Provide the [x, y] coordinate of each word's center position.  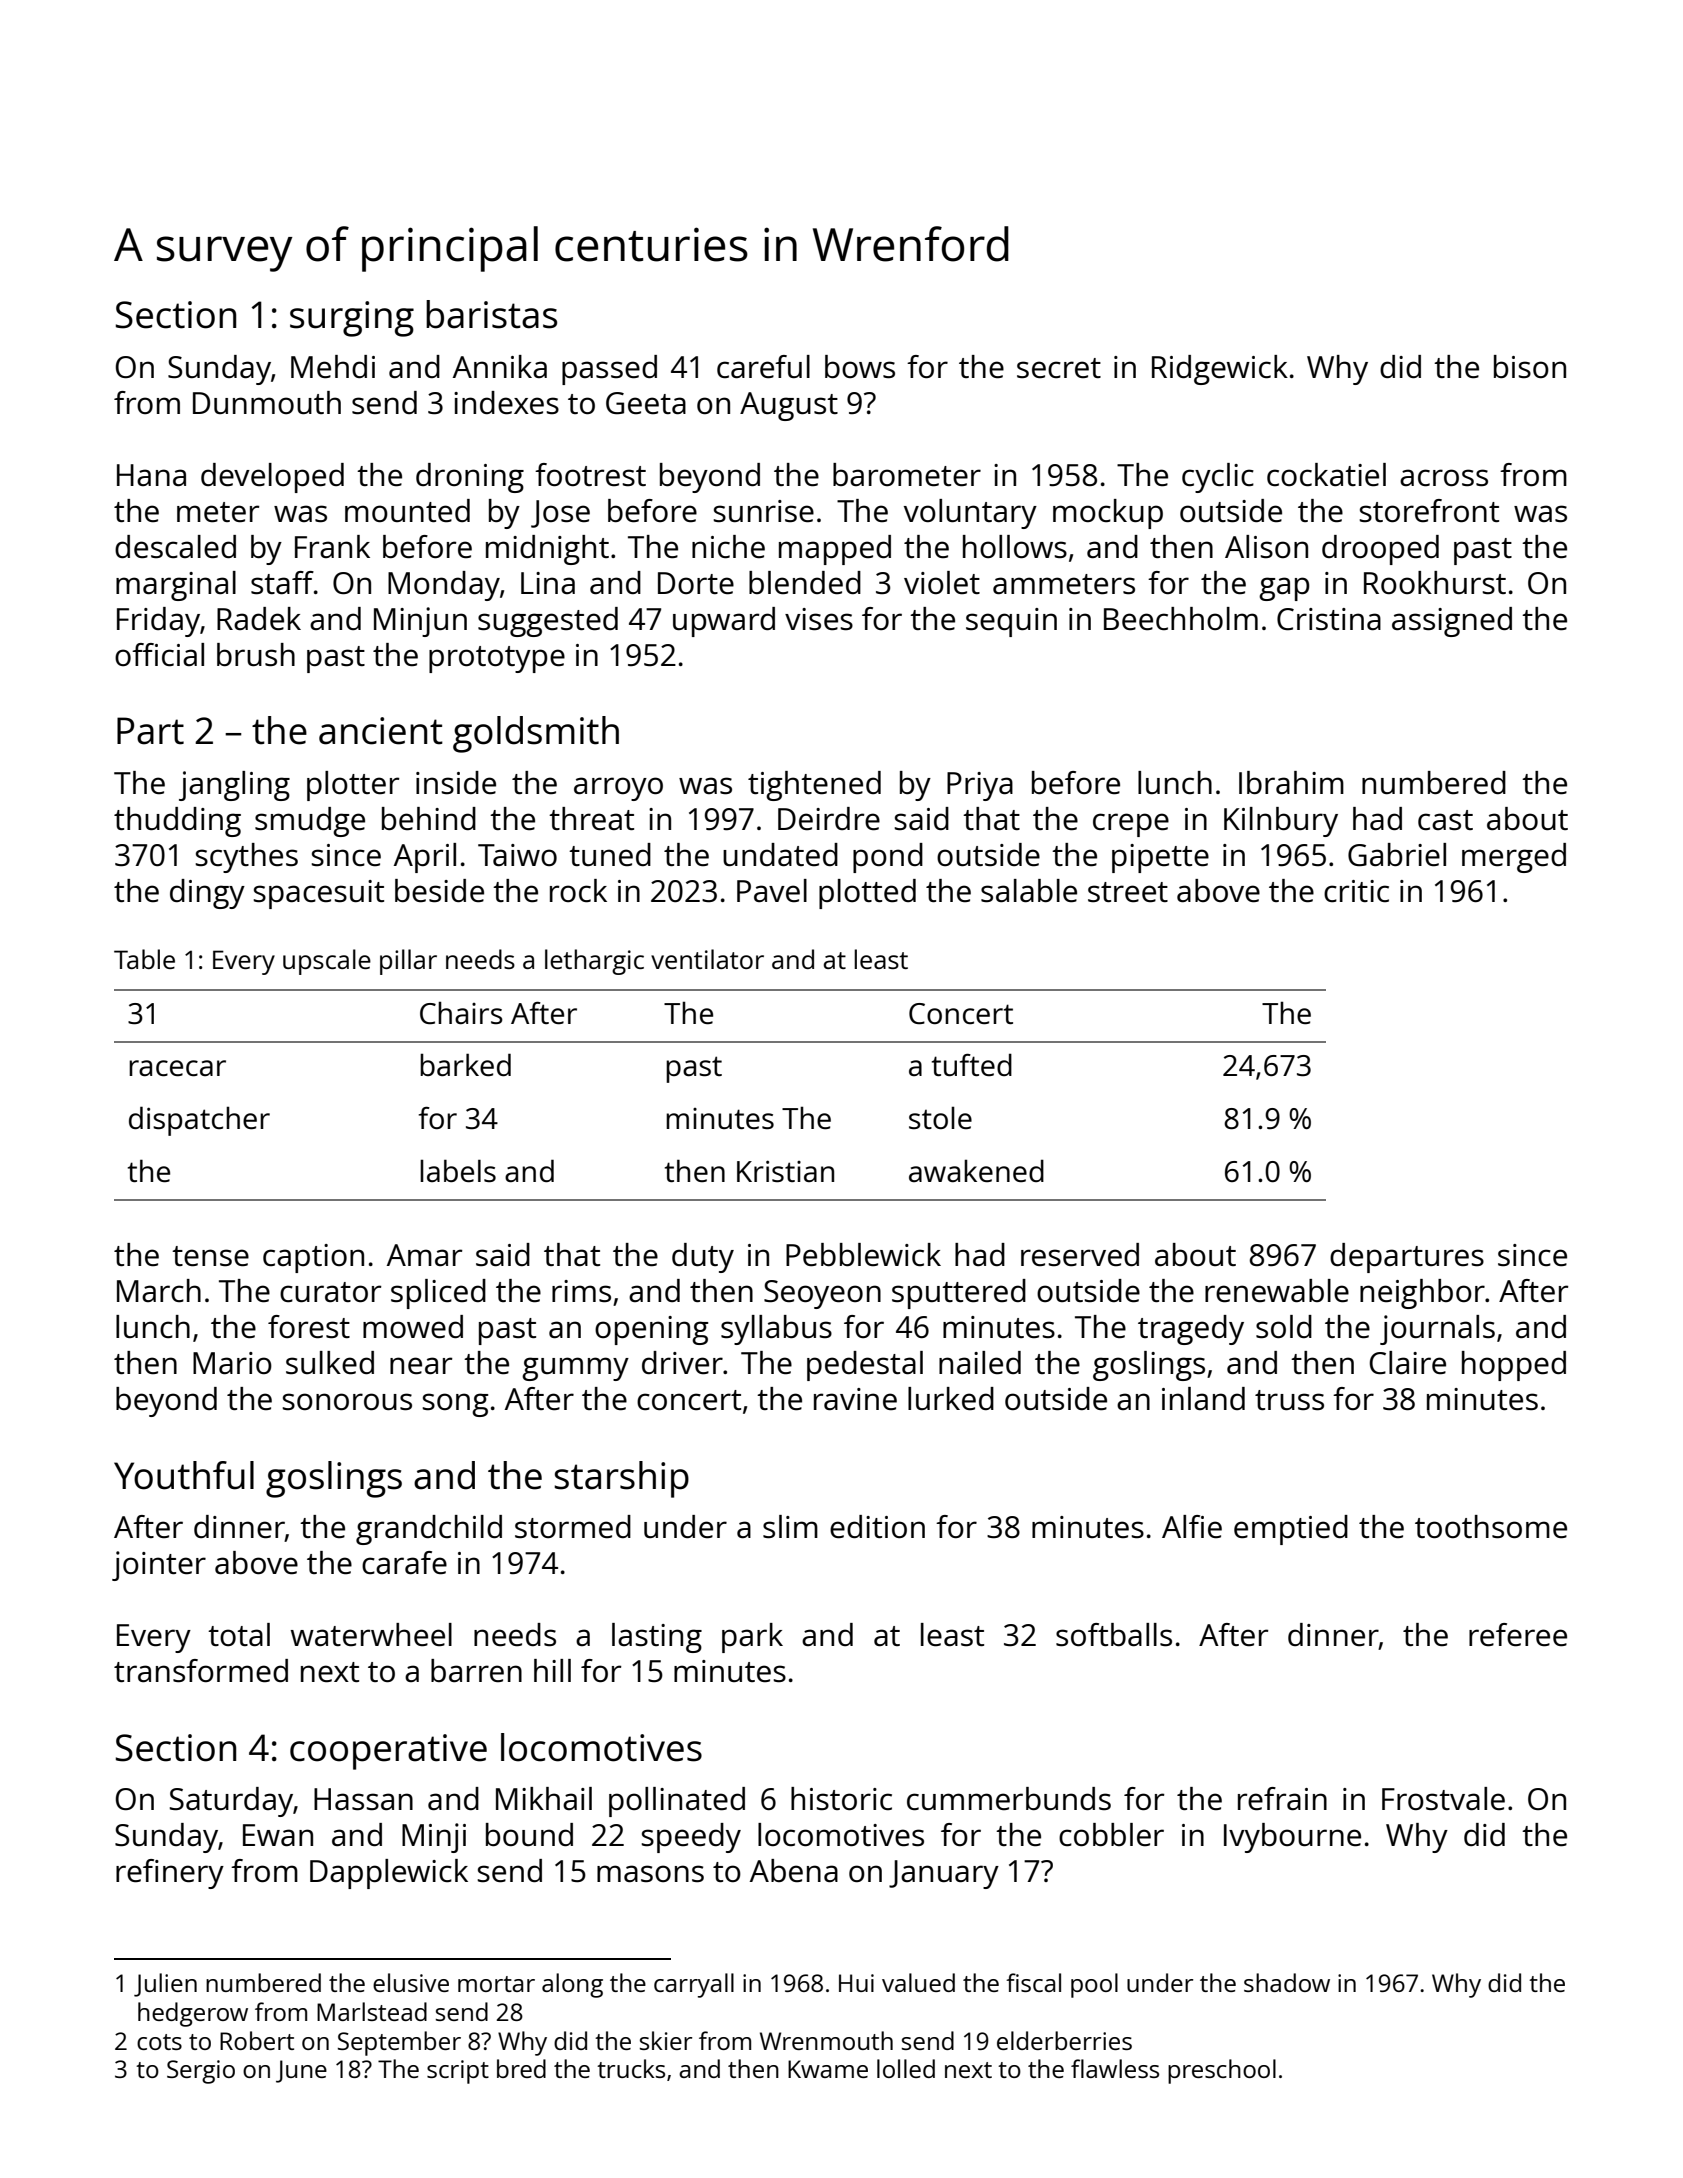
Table [144, 959]
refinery [170, 1874]
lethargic [594, 962]
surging [352, 319]
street [1128, 892]
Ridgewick [1220, 370]
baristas [491, 314]
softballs [1114, 1635]
